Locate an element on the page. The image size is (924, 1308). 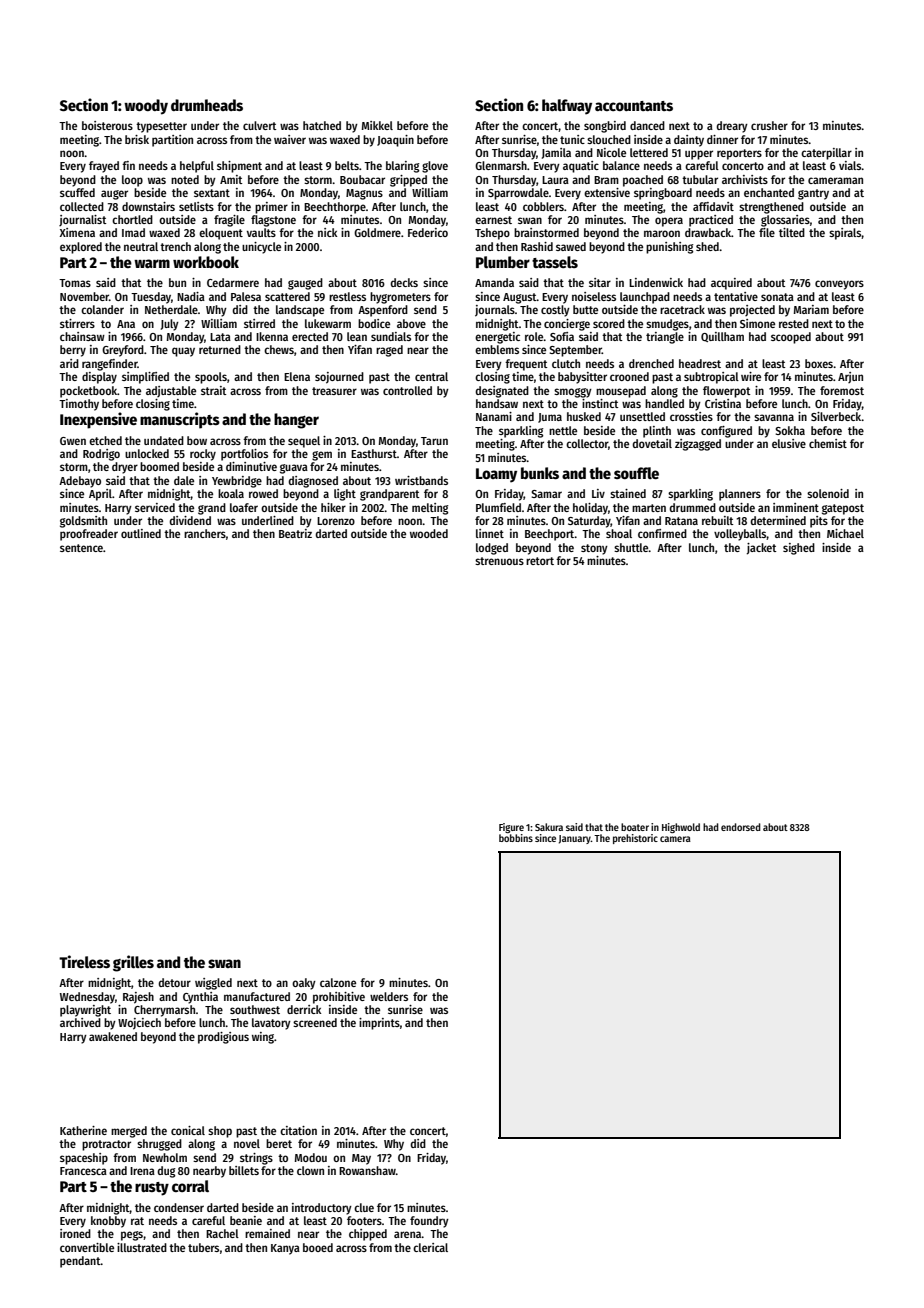
Highwold is located at coordinates (681, 828).
